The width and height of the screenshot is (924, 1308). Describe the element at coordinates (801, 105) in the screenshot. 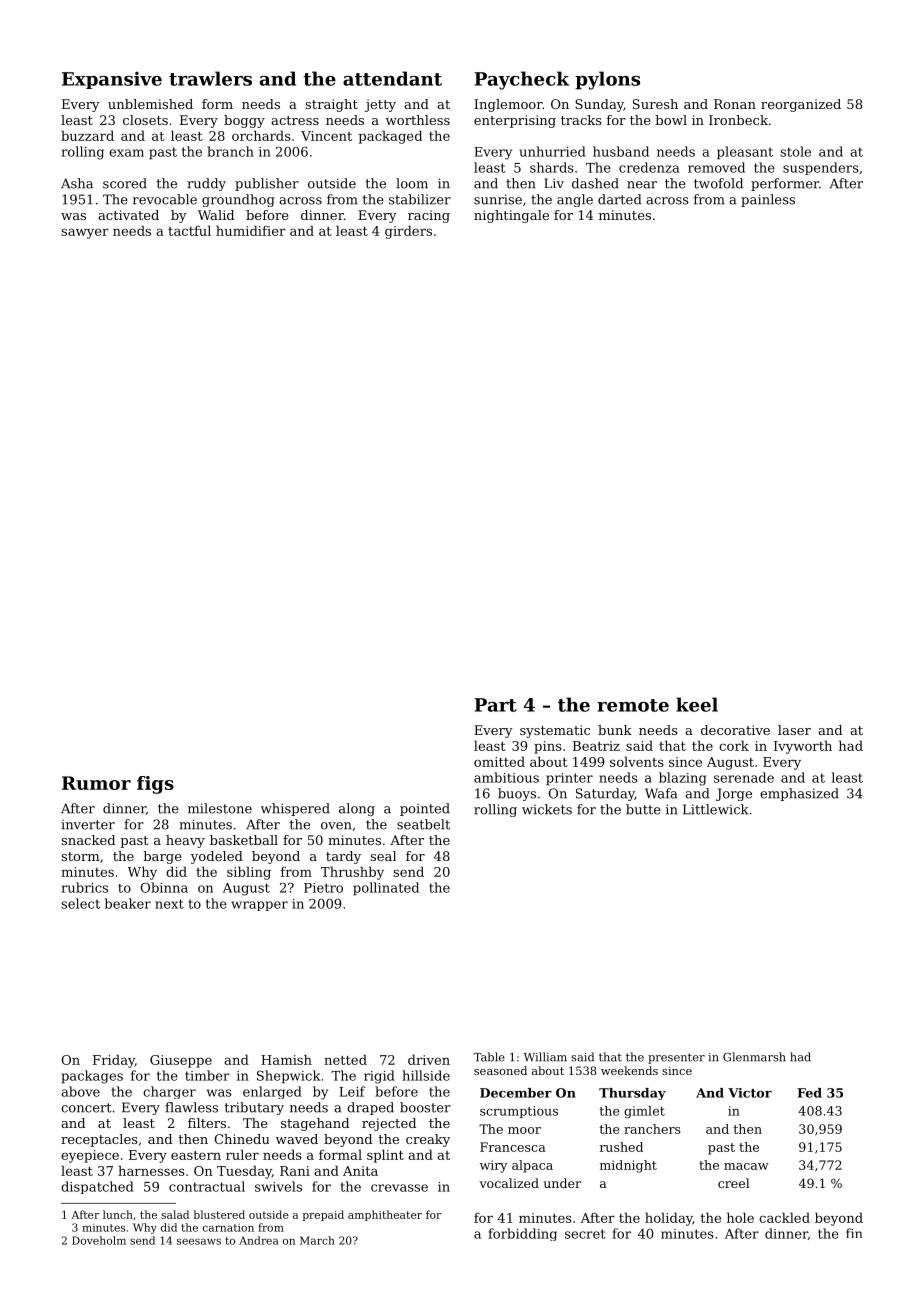

I see `reorganized` at that location.
